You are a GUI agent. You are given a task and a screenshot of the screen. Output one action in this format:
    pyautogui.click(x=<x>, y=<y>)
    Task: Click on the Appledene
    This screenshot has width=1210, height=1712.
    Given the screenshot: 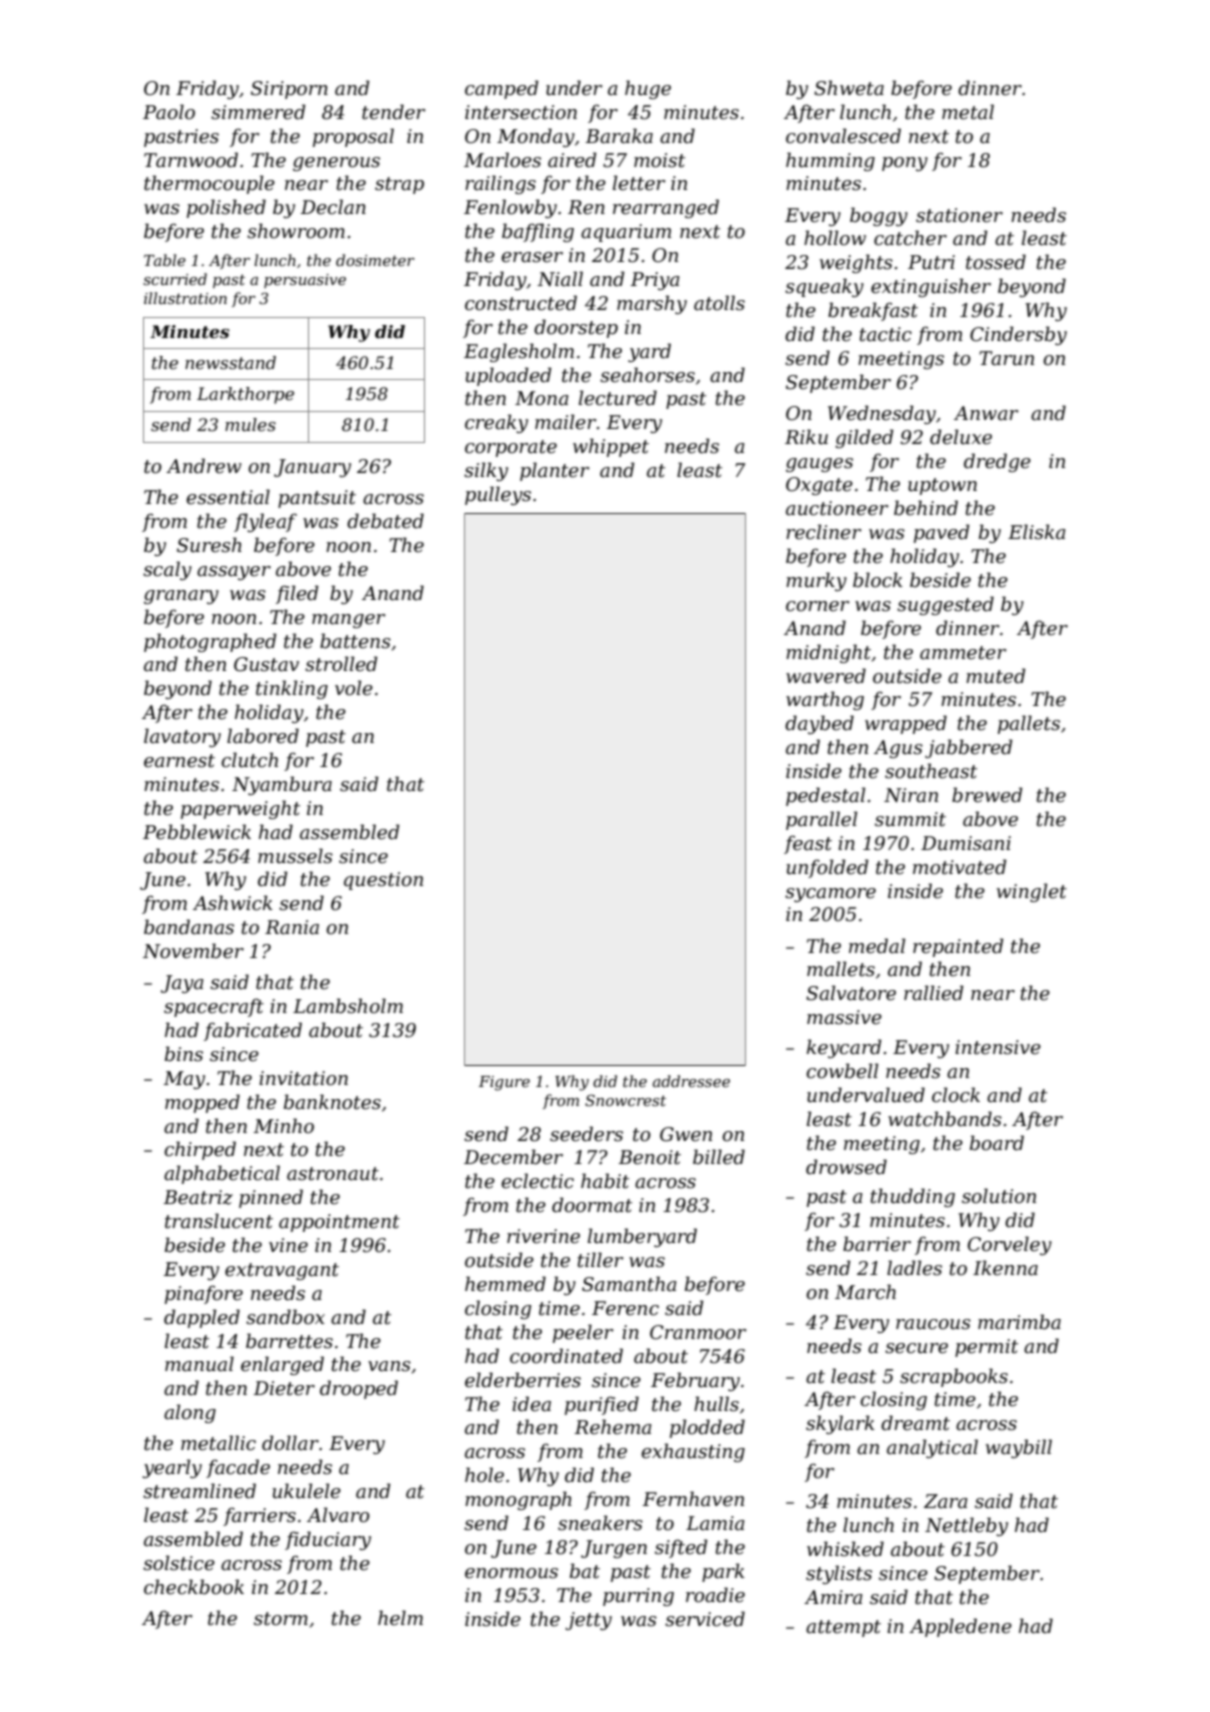 What is the action you would take?
    pyautogui.click(x=960, y=1627)
